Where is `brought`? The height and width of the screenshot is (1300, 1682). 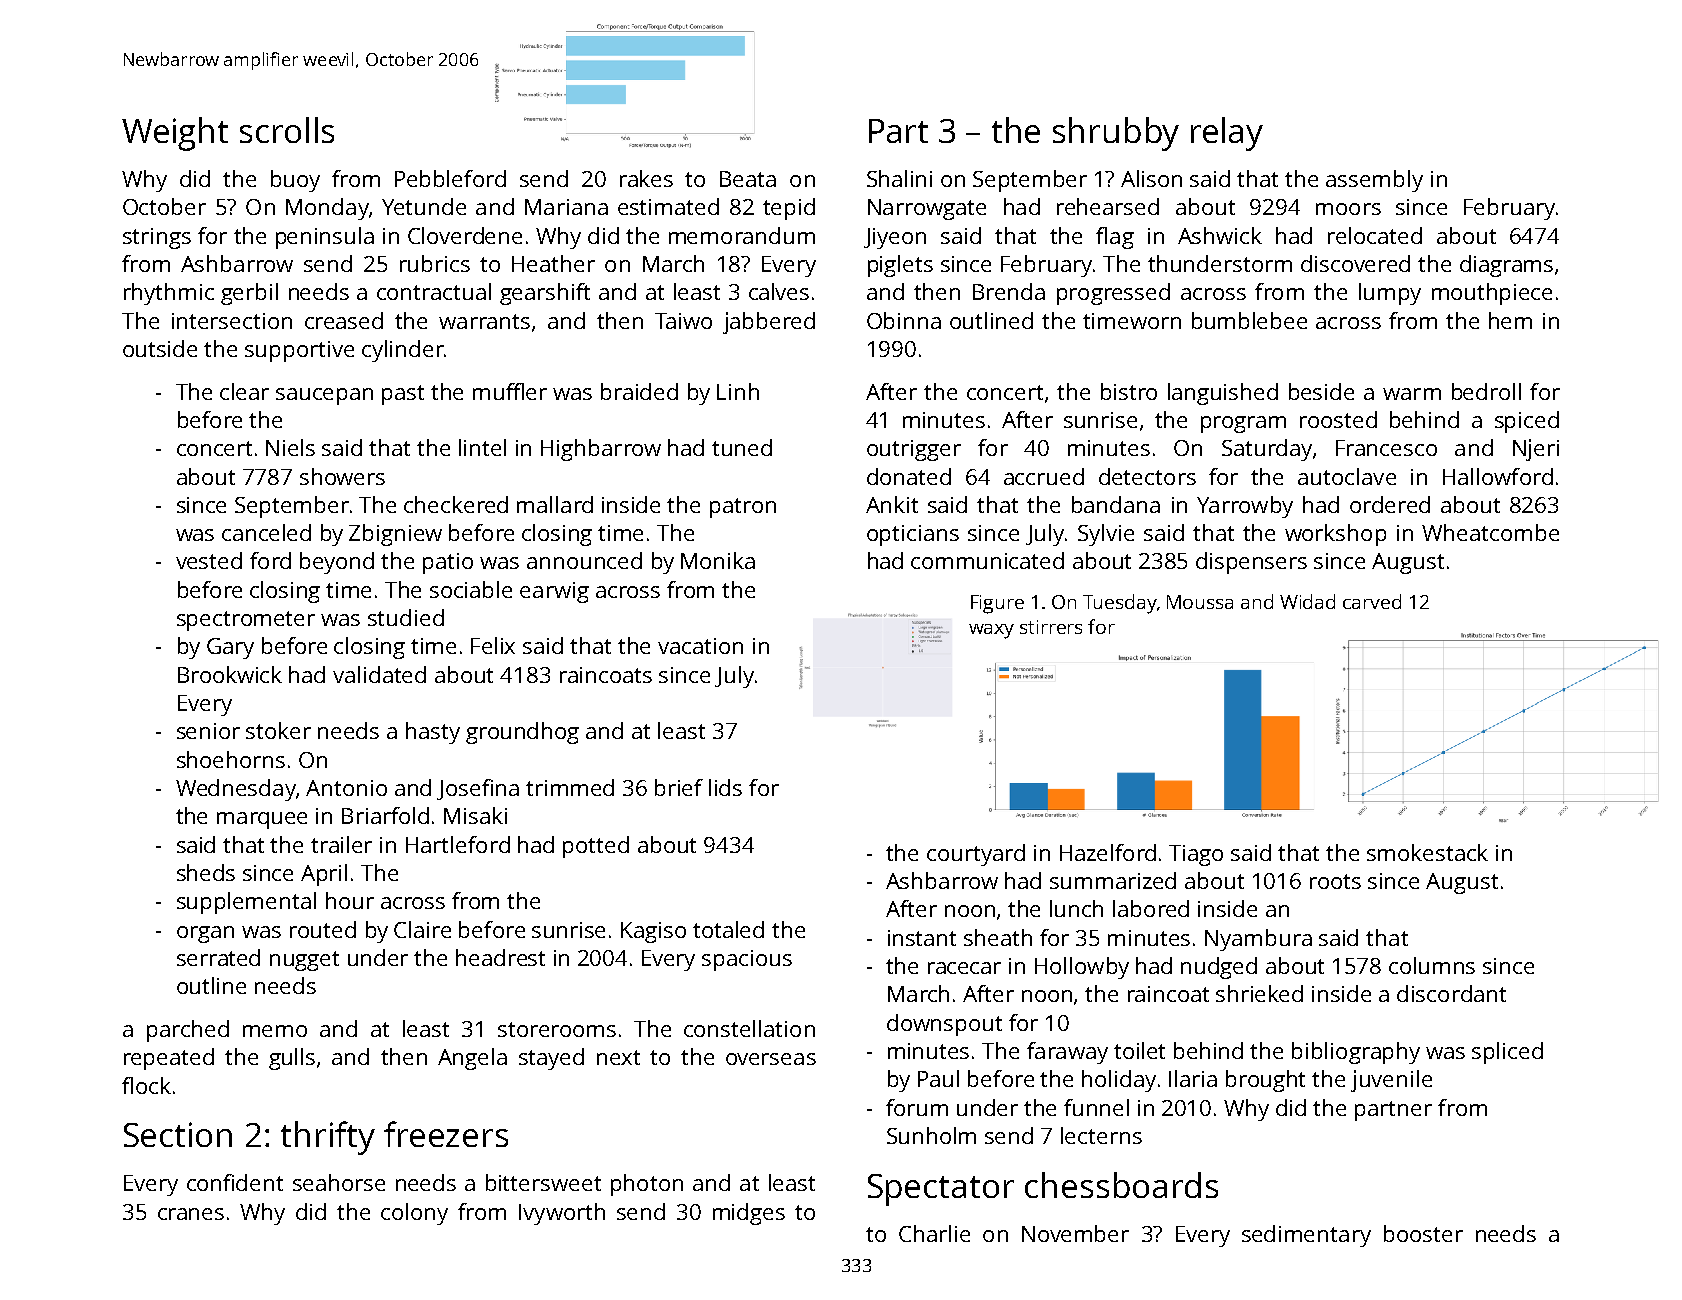
brought is located at coordinates (1265, 1081).
